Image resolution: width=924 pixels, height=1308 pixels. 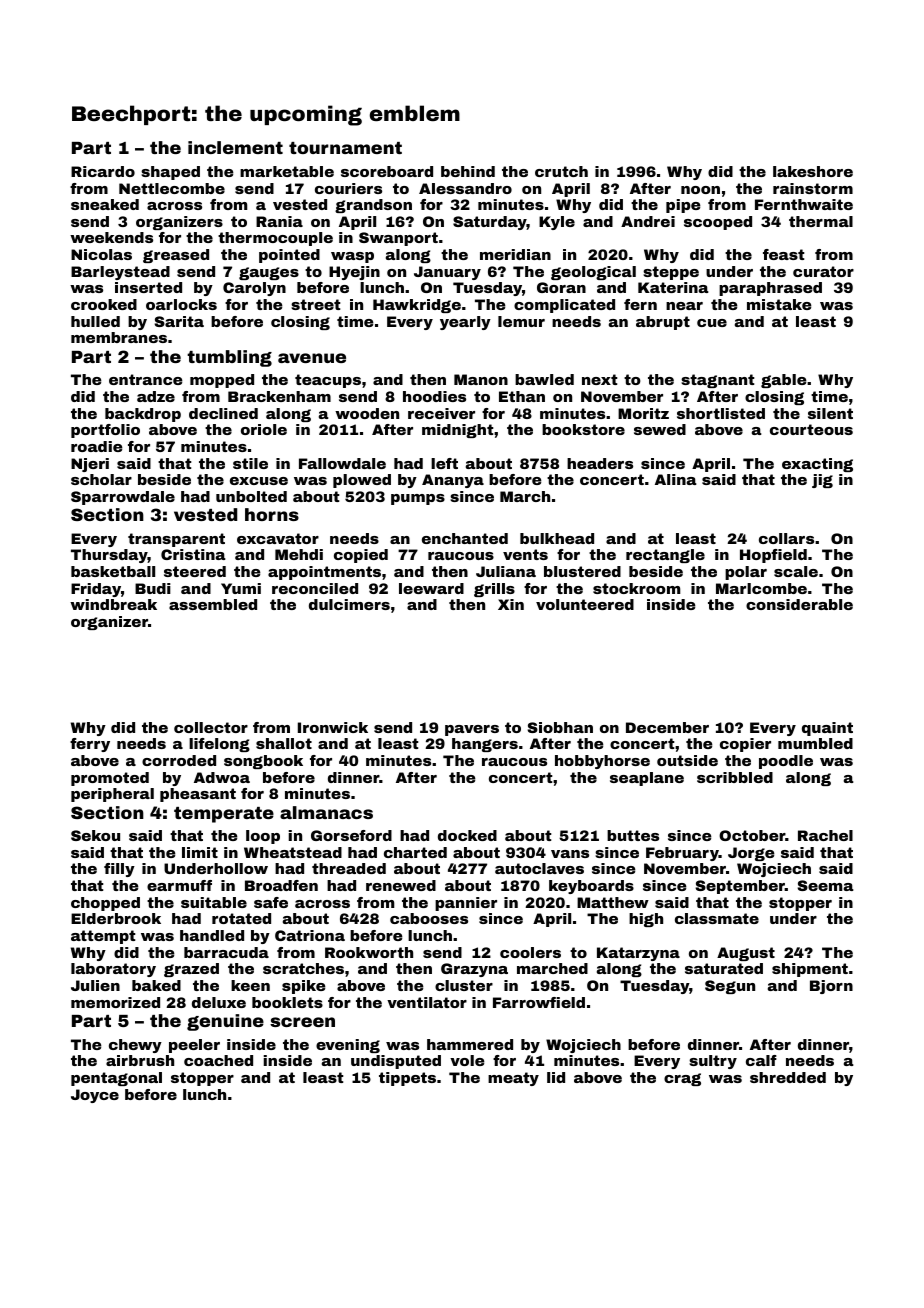 I want to click on coached, so click(x=218, y=1060).
